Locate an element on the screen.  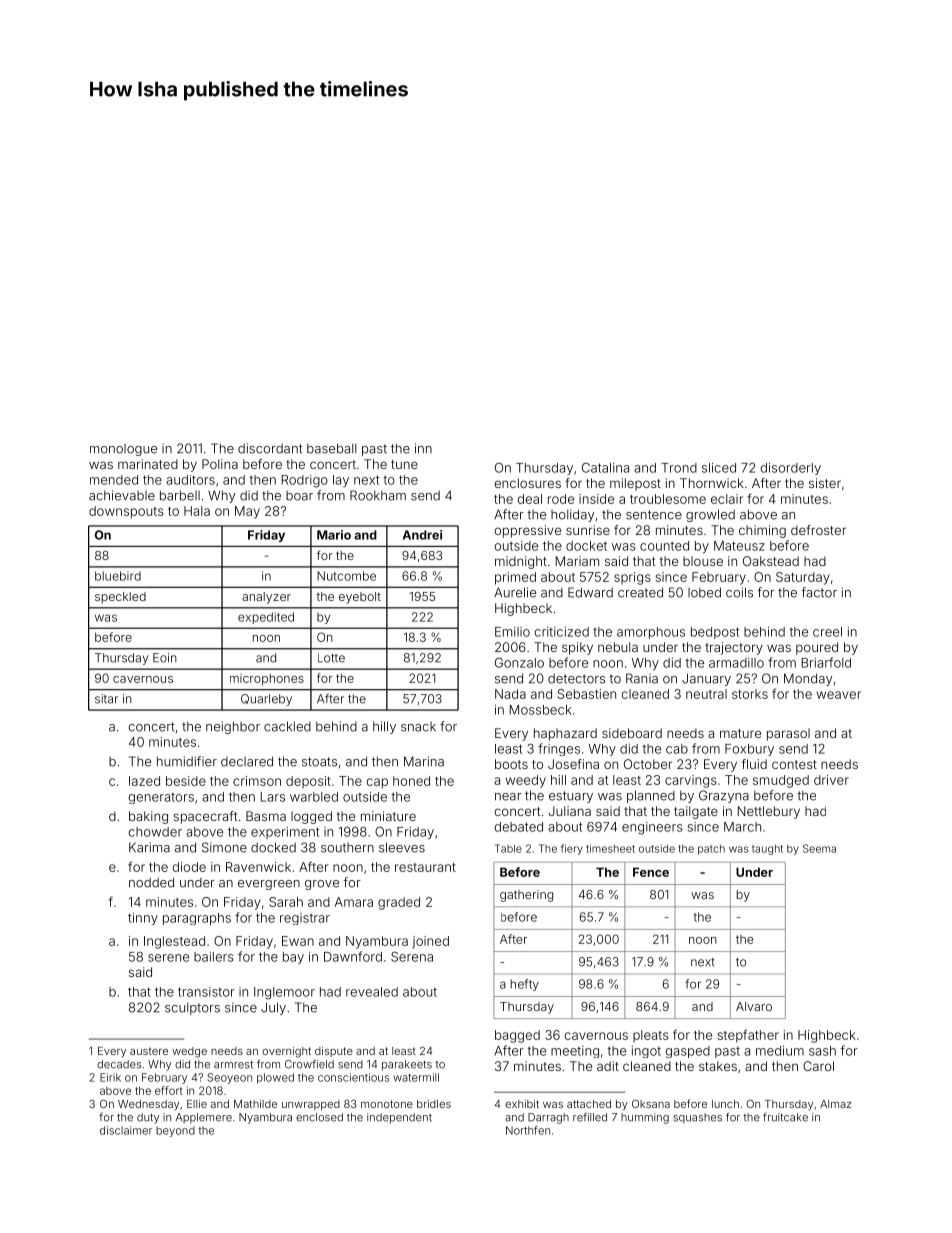
growled is located at coordinates (710, 515).
